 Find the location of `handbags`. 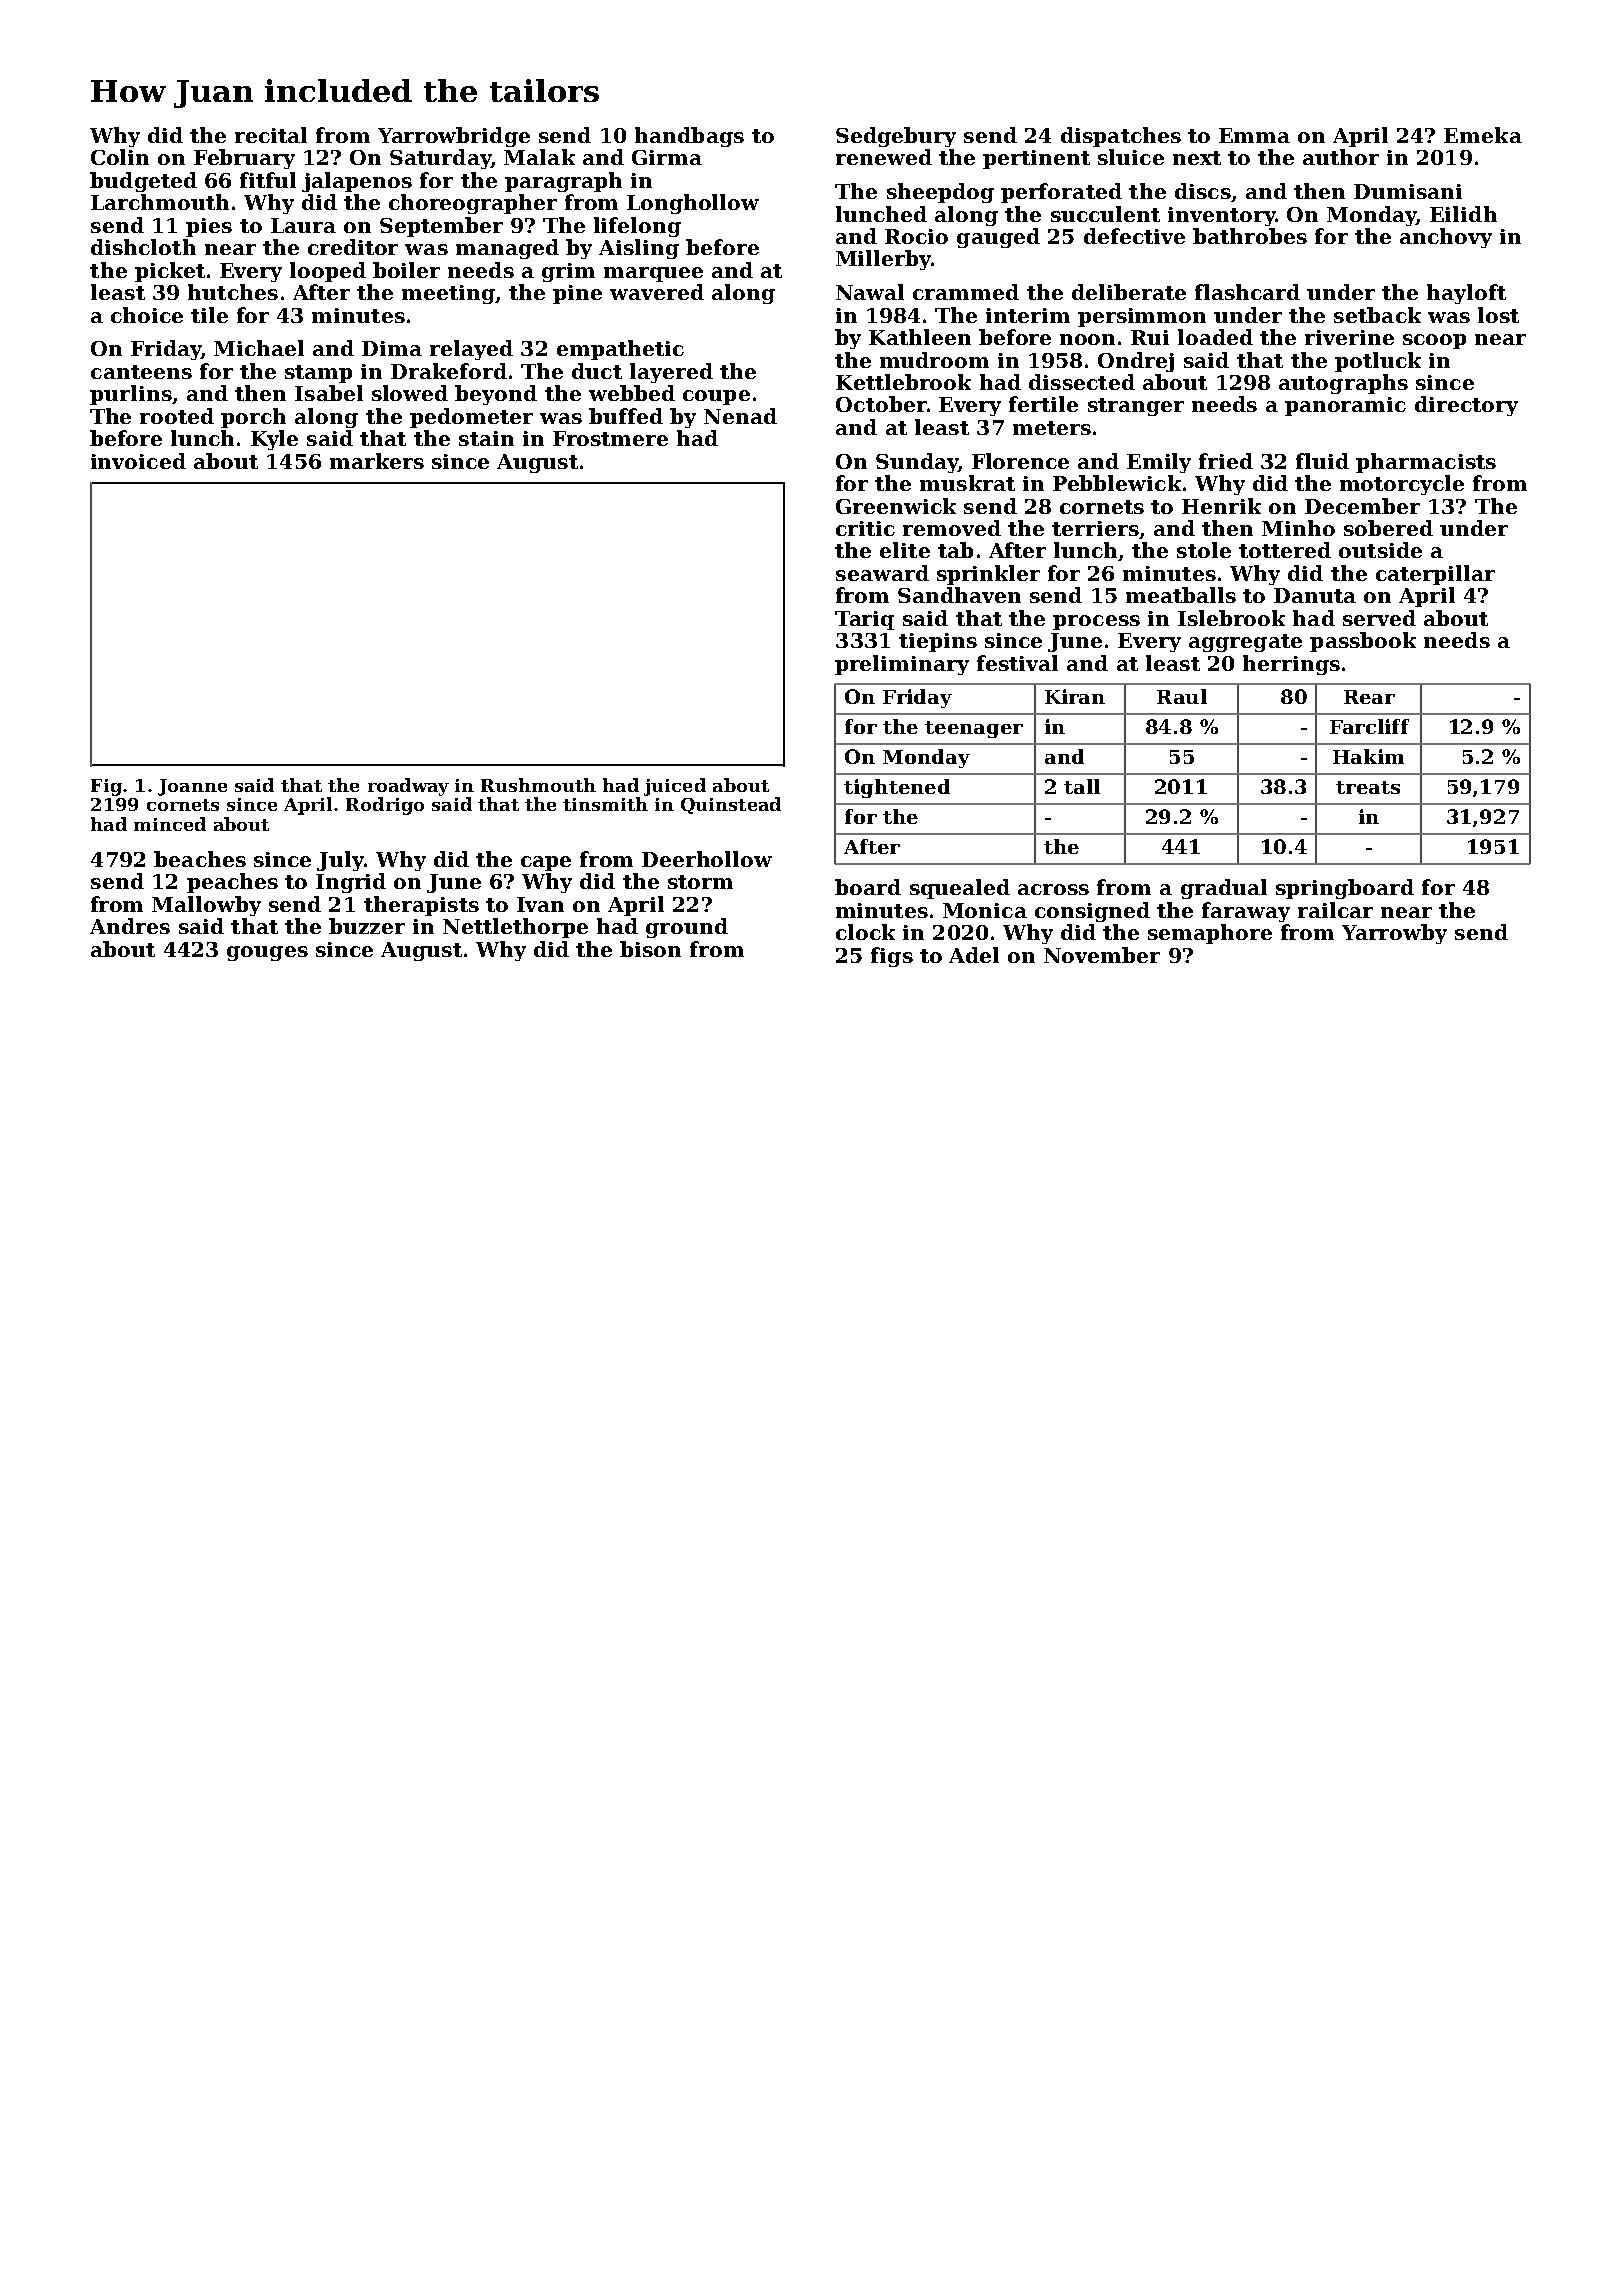

handbags is located at coordinates (689, 137).
